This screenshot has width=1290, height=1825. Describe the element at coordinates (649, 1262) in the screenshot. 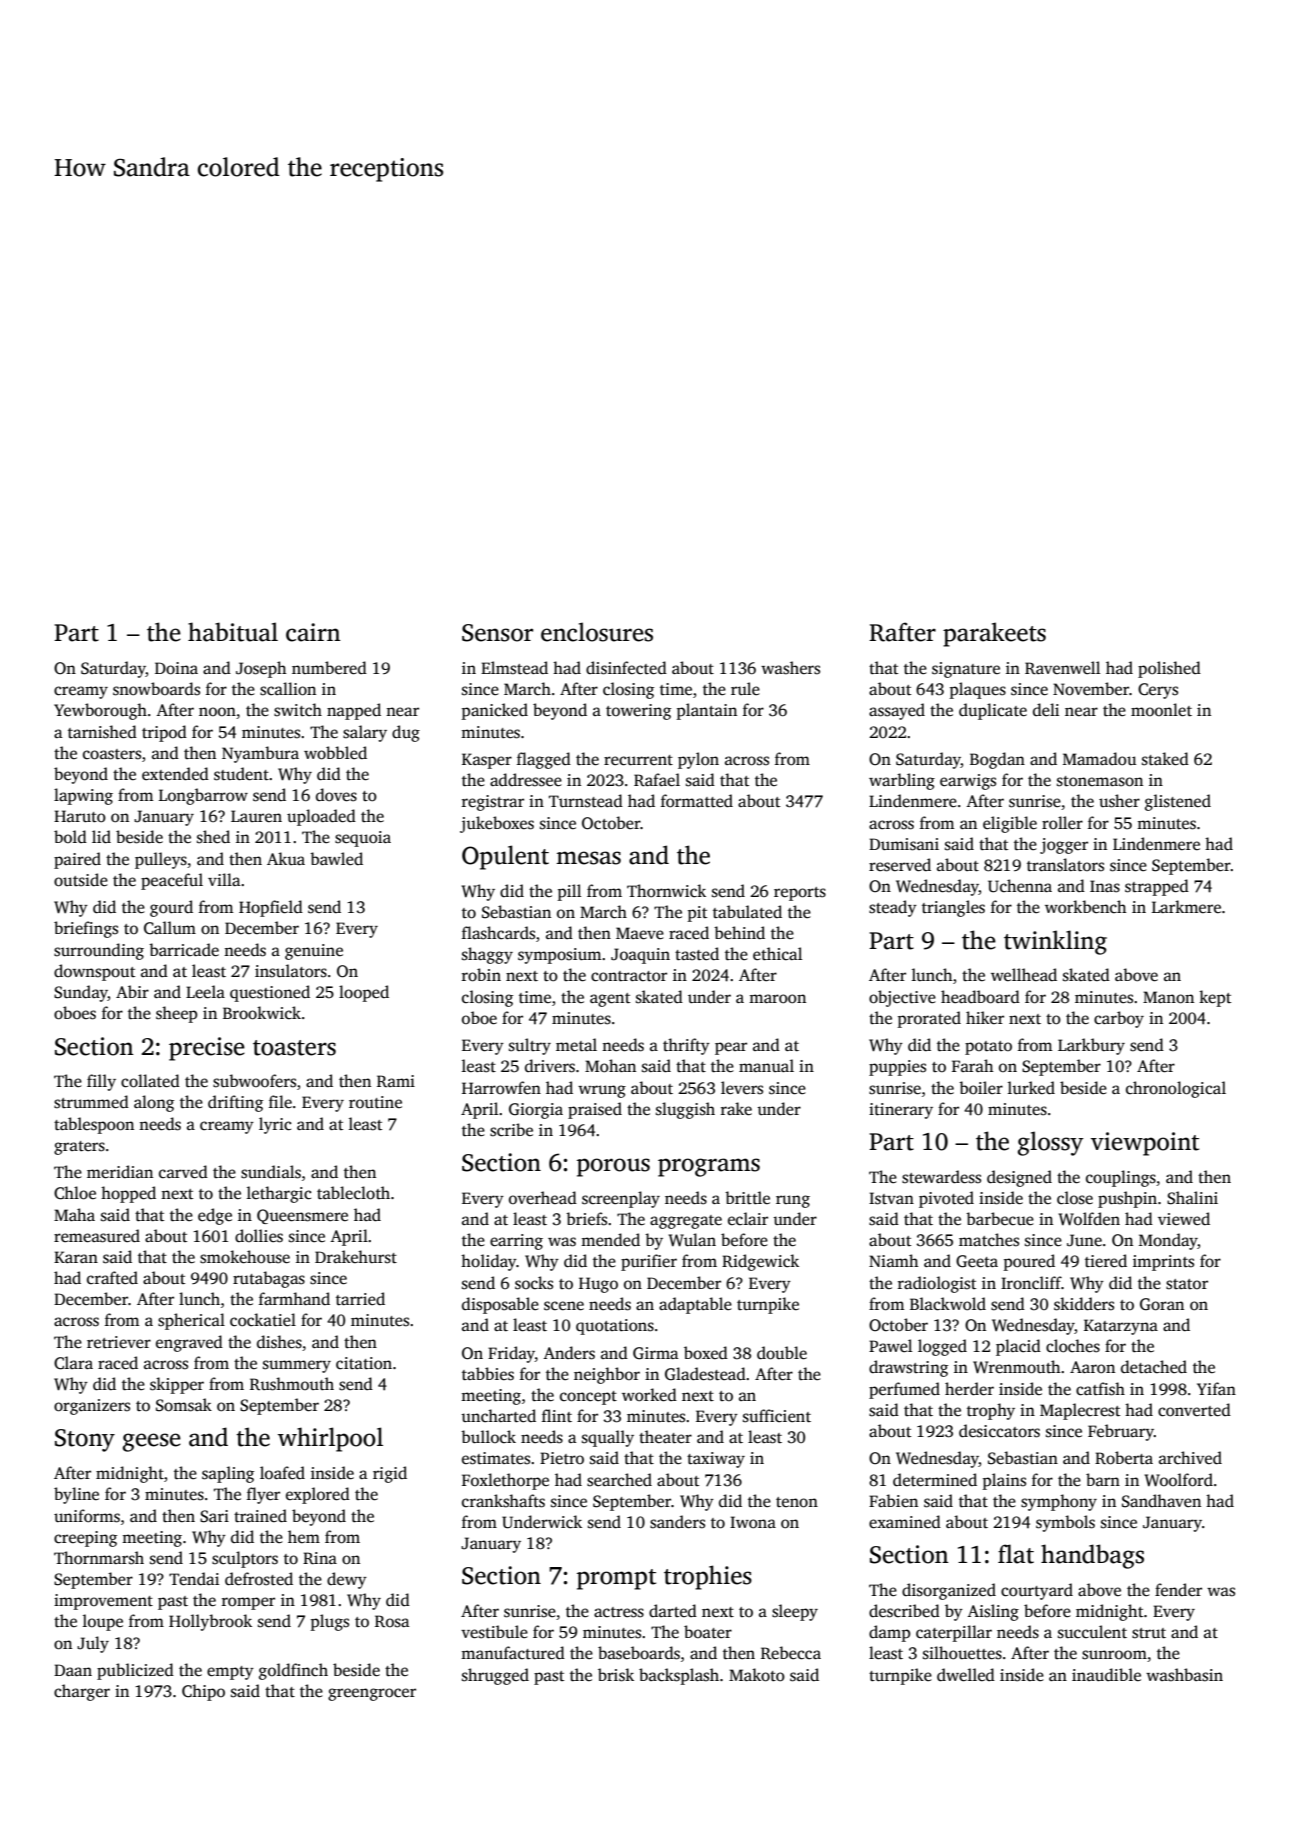

I see `purifier` at that location.
